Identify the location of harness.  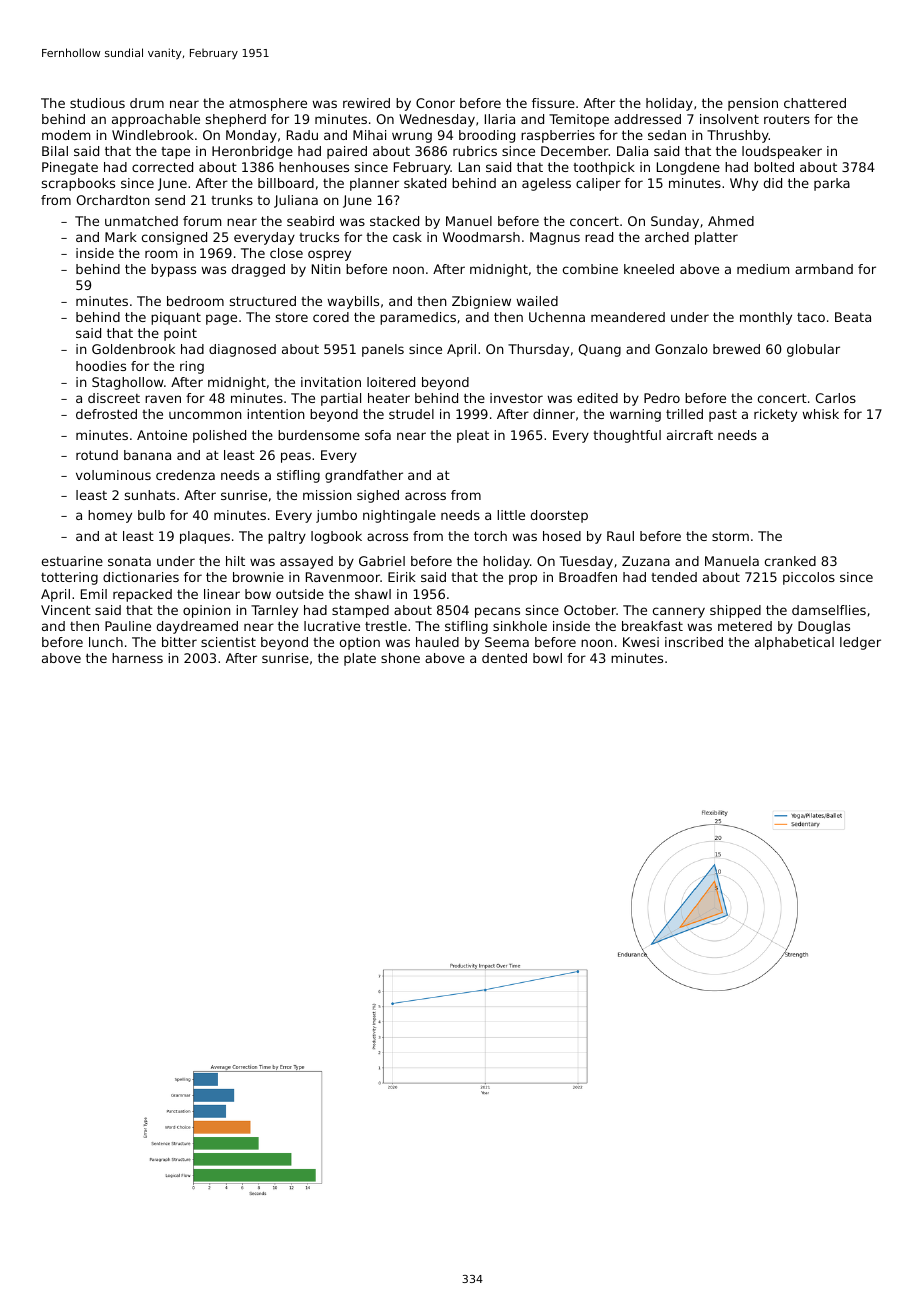
(137, 658).
